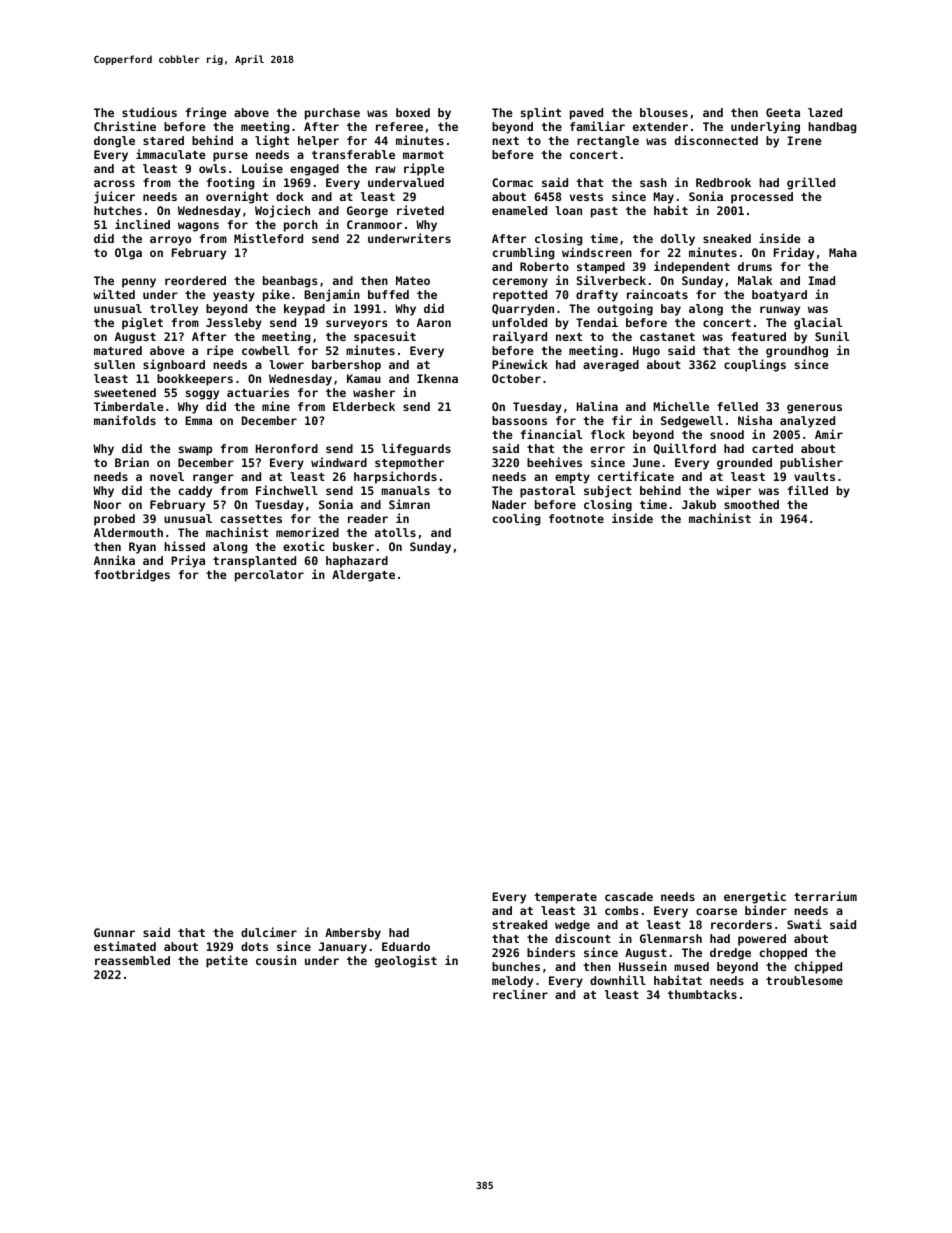 The image size is (952, 1233). What do you see at coordinates (363, 576) in the page?
I see `Aldergate` at bounding box center [363, 576].
